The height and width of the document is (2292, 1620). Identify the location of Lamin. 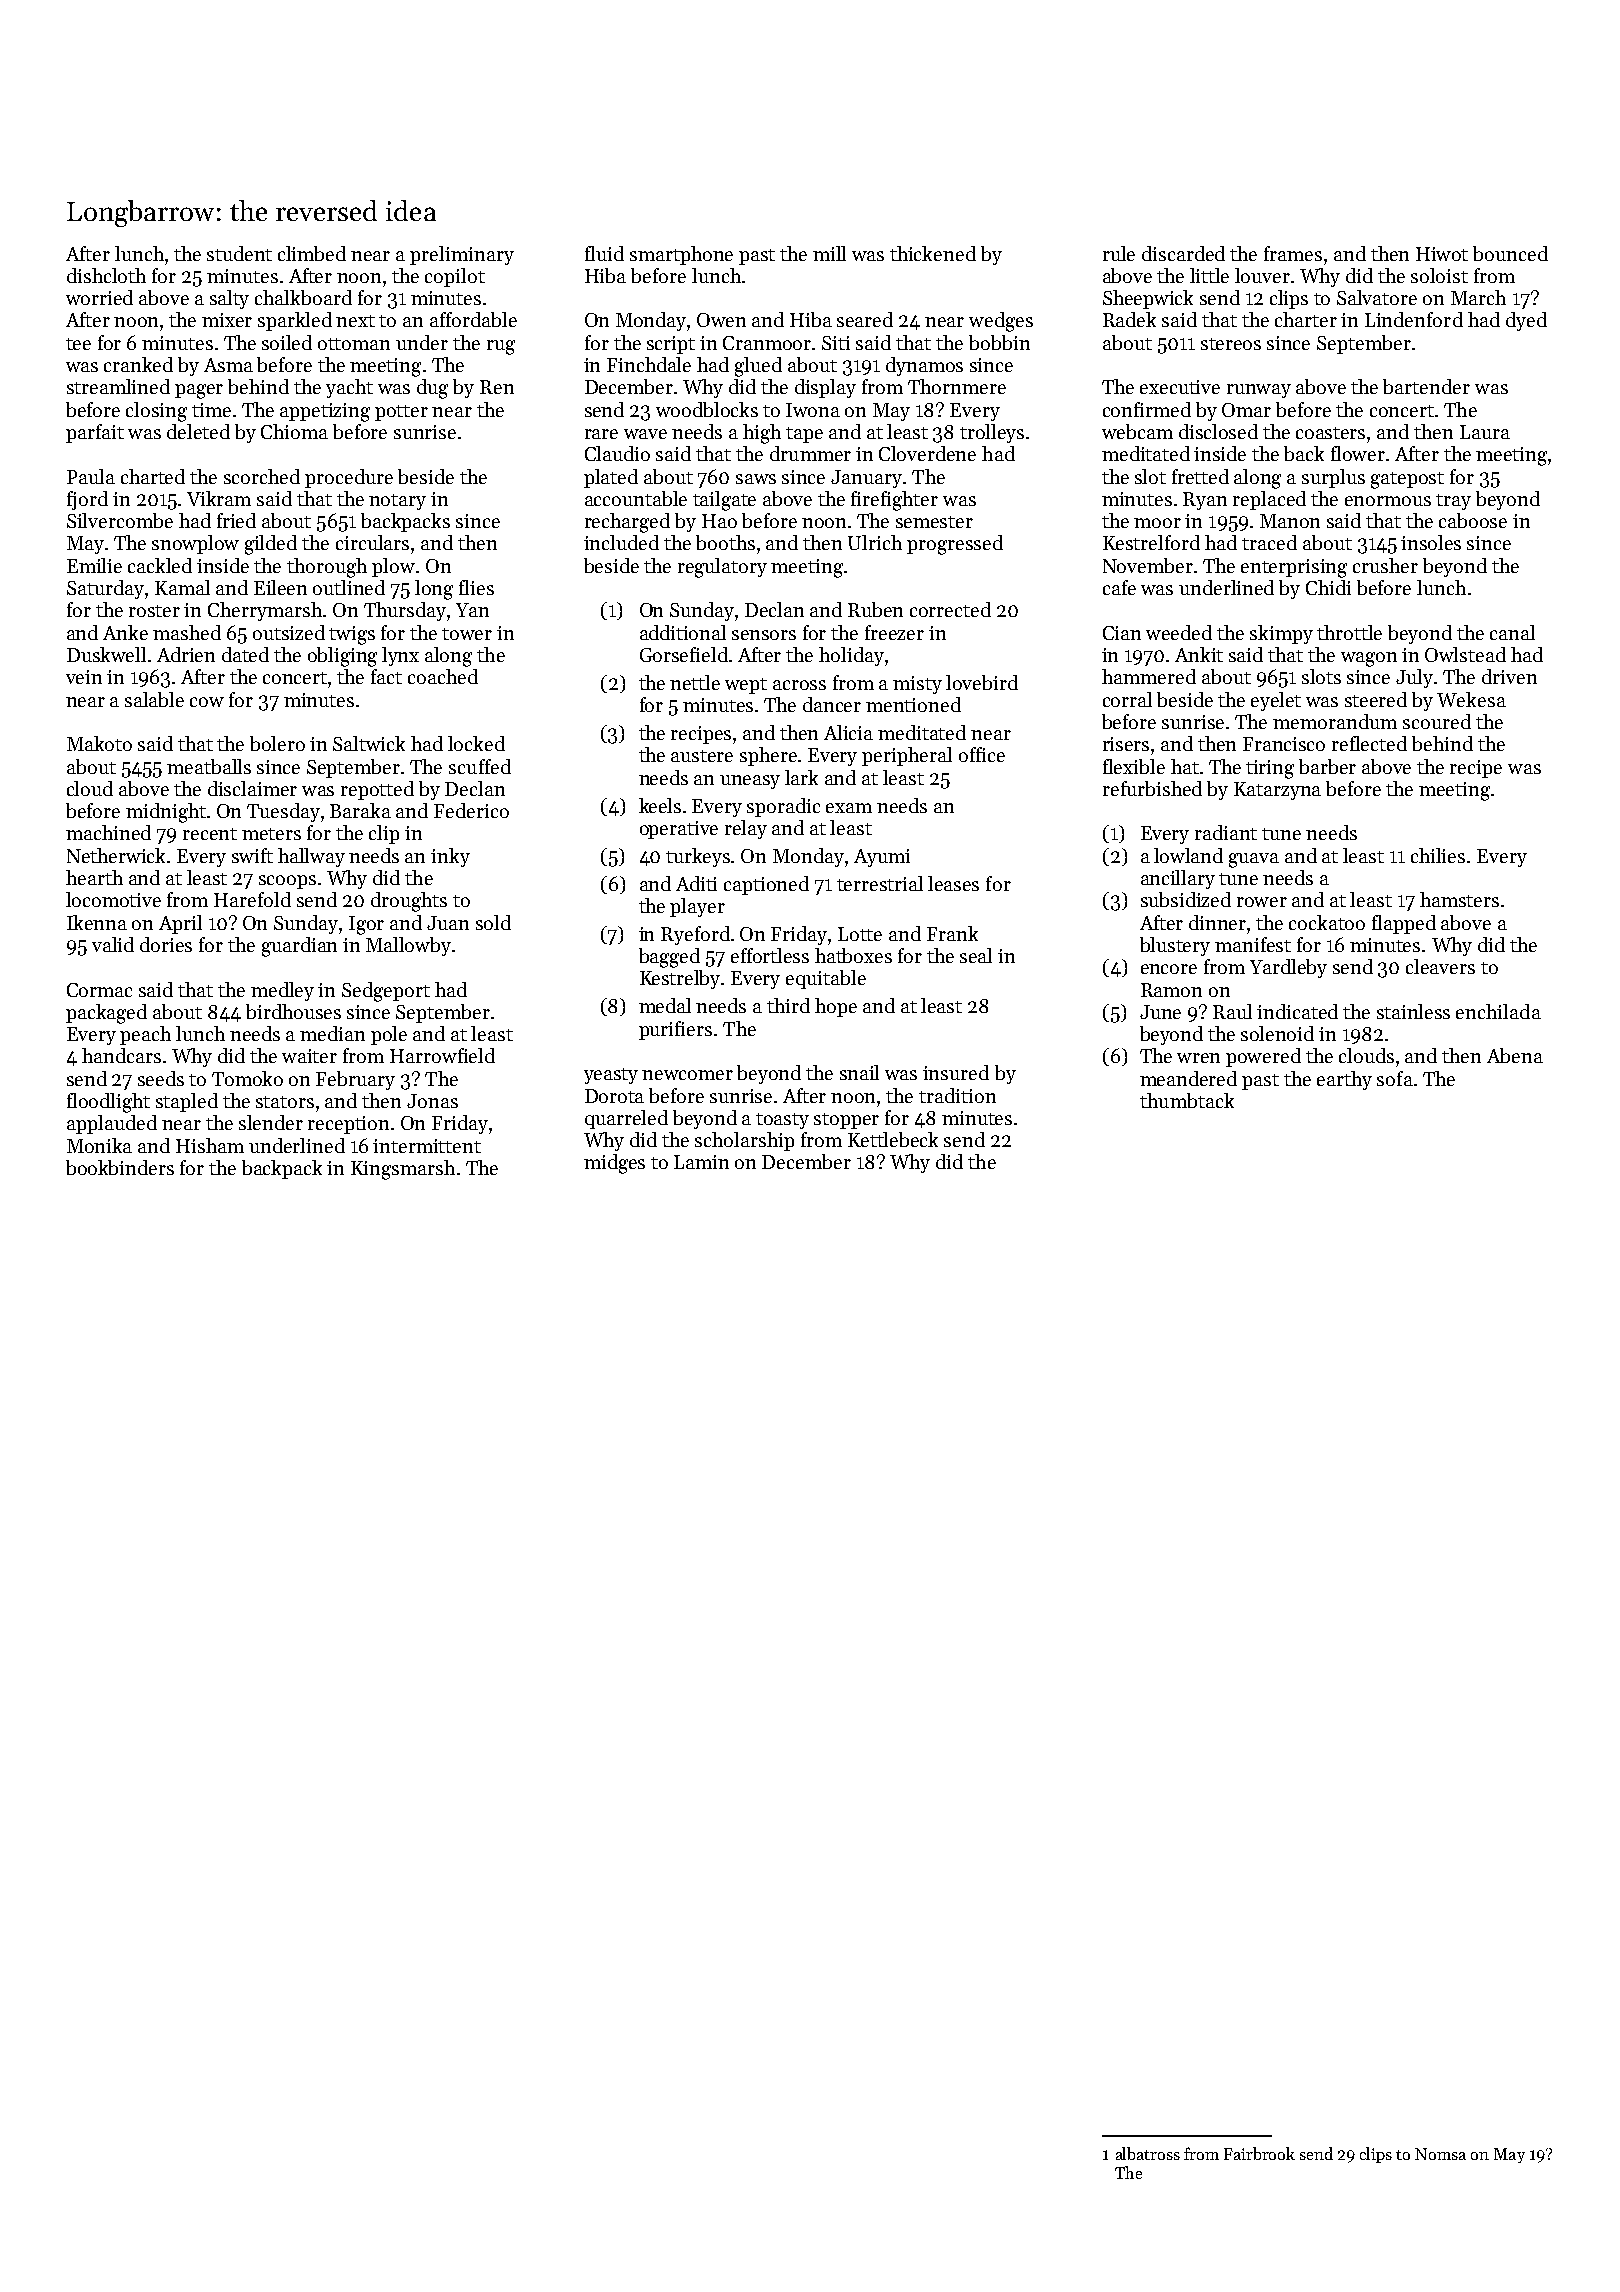
(701, 1162).
